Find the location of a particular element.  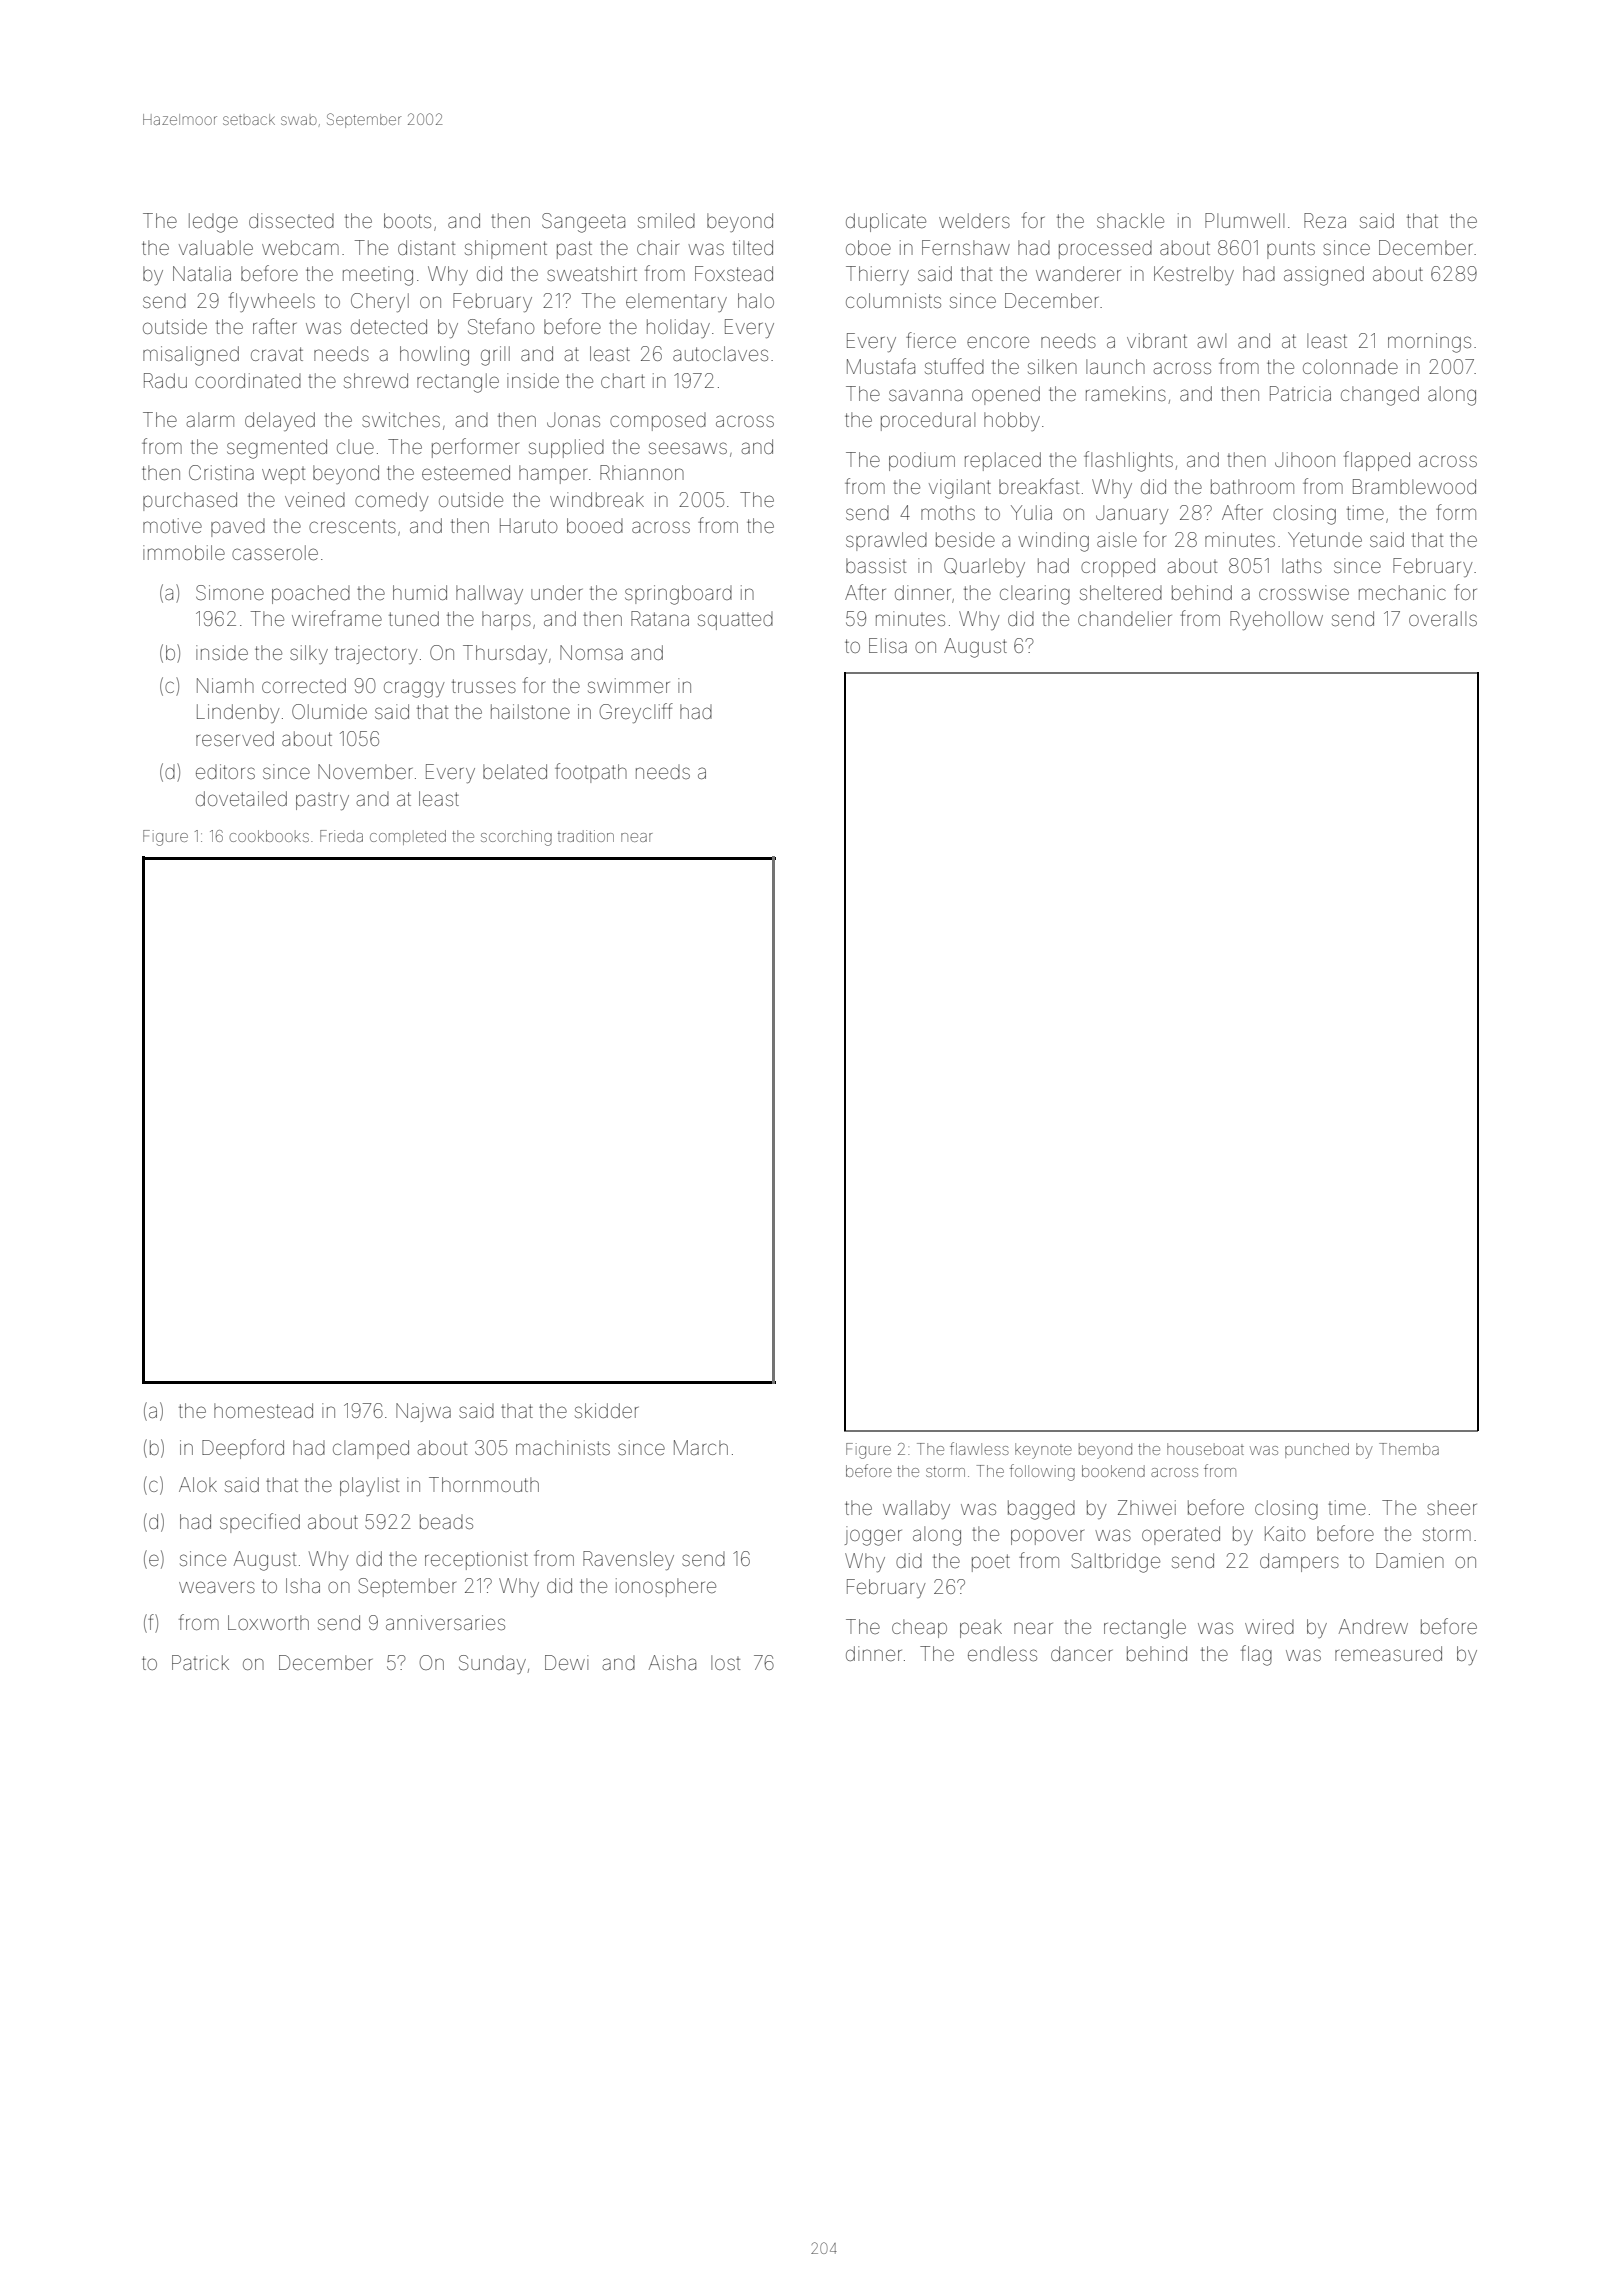

belated is located at coordinates (515, 771).
